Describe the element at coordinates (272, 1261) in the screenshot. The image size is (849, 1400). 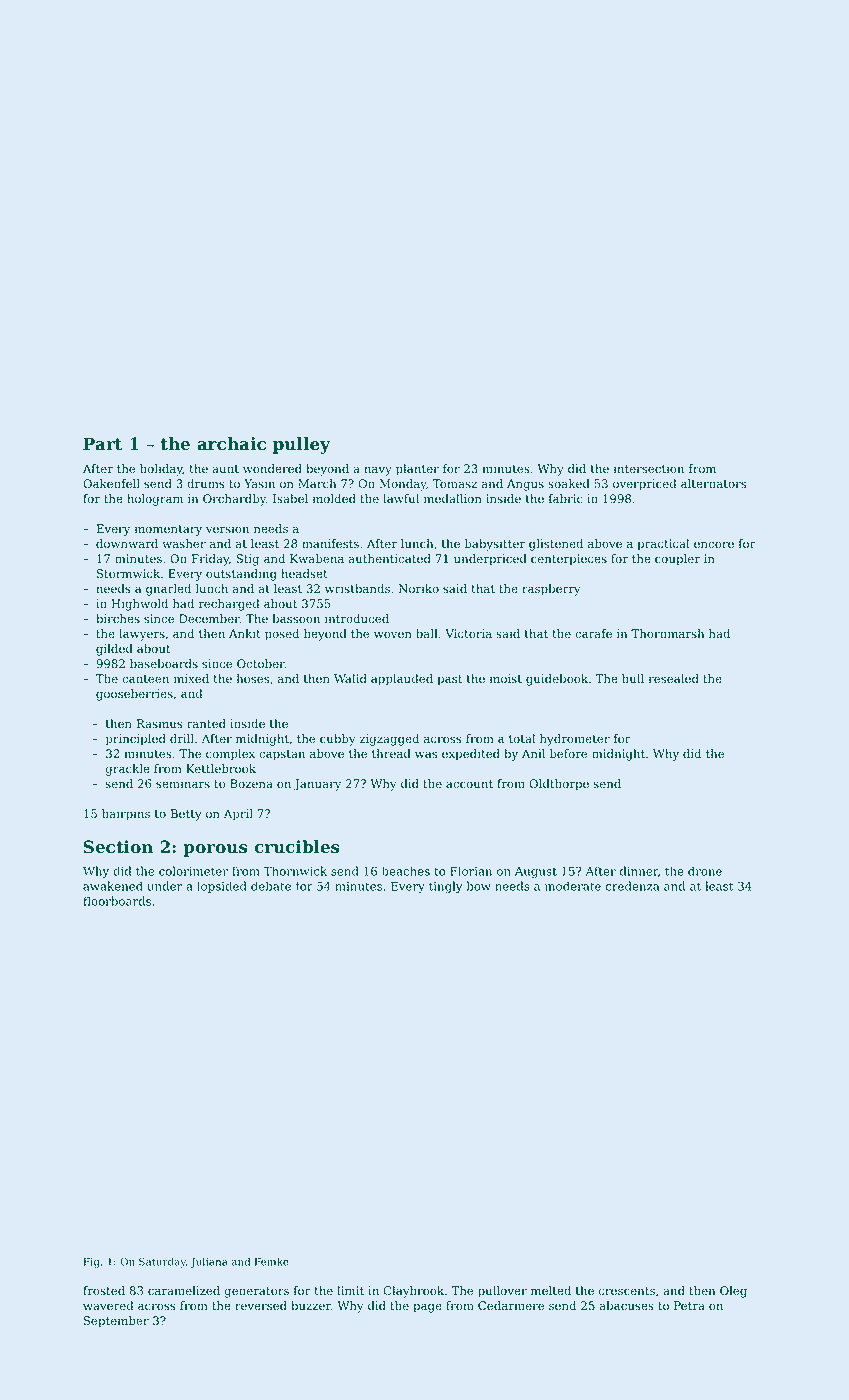
I see `Femke` at that location.
